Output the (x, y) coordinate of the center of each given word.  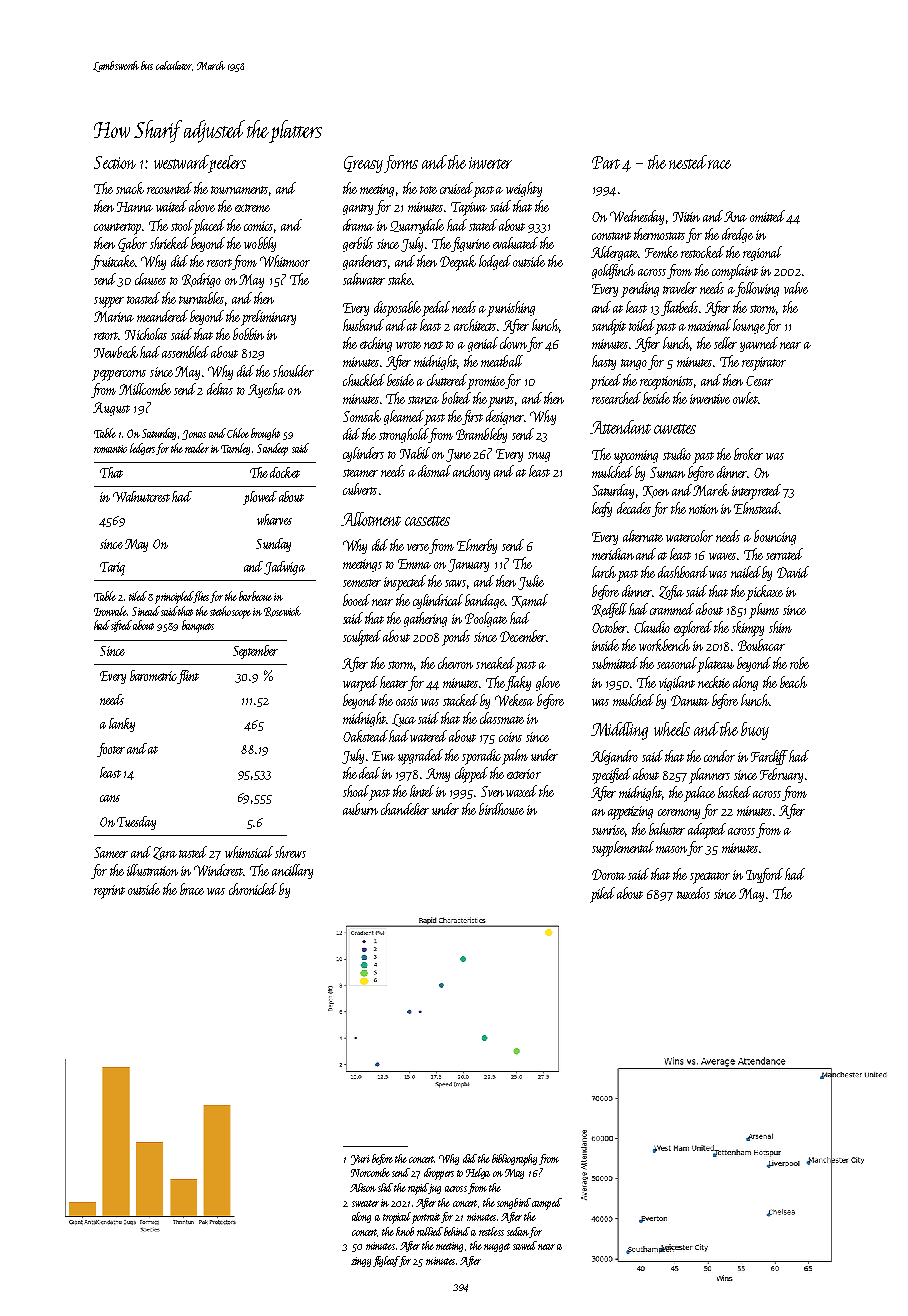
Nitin (686, 217)
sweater (365, 1203)
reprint (109, 892)
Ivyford (764, 875)
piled (602, 895)
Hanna (135, 207)
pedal (436, 309)
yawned (759, 344)
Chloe (238, 433)
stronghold (404, 435)
